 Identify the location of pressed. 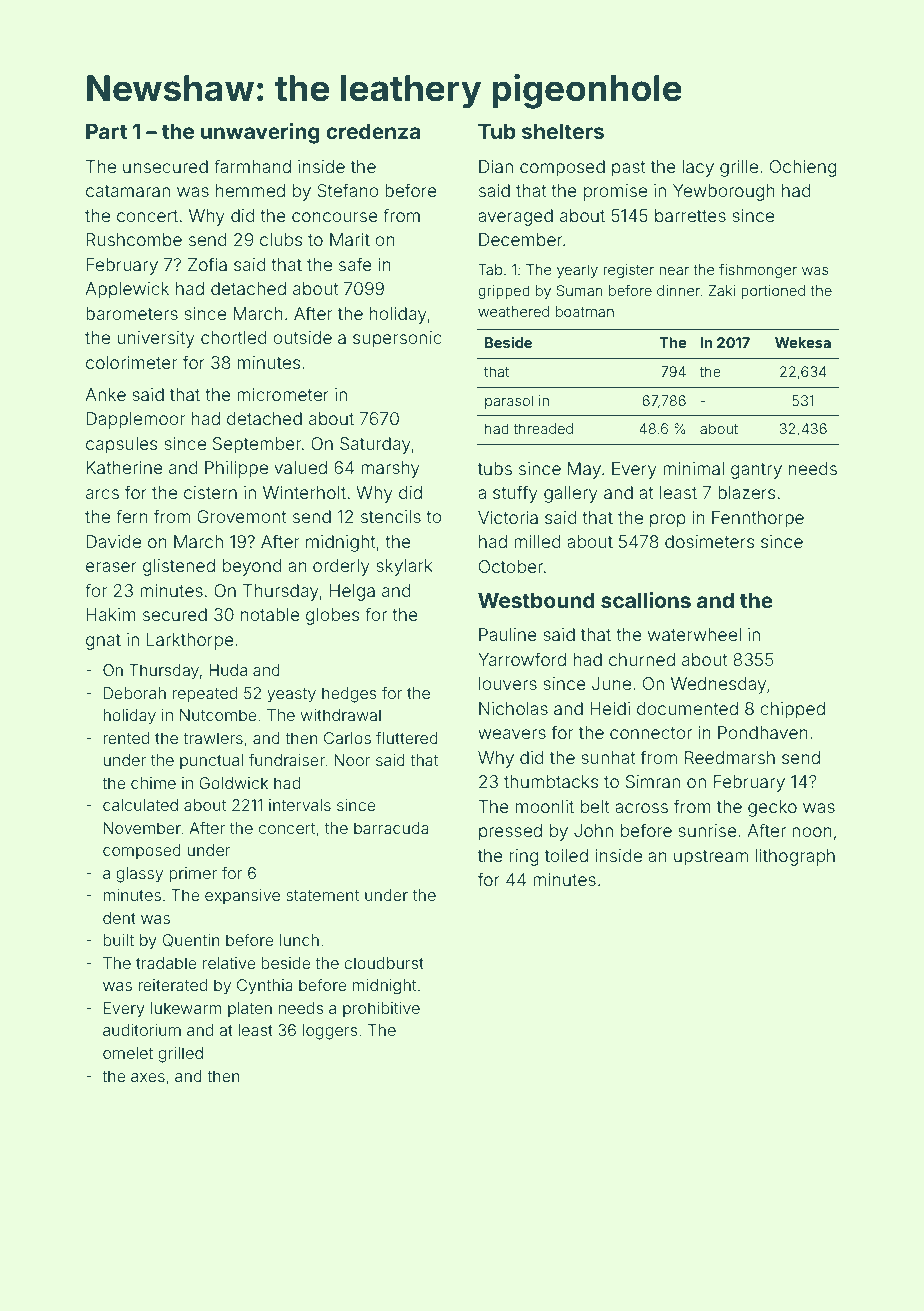
(510, 832).
